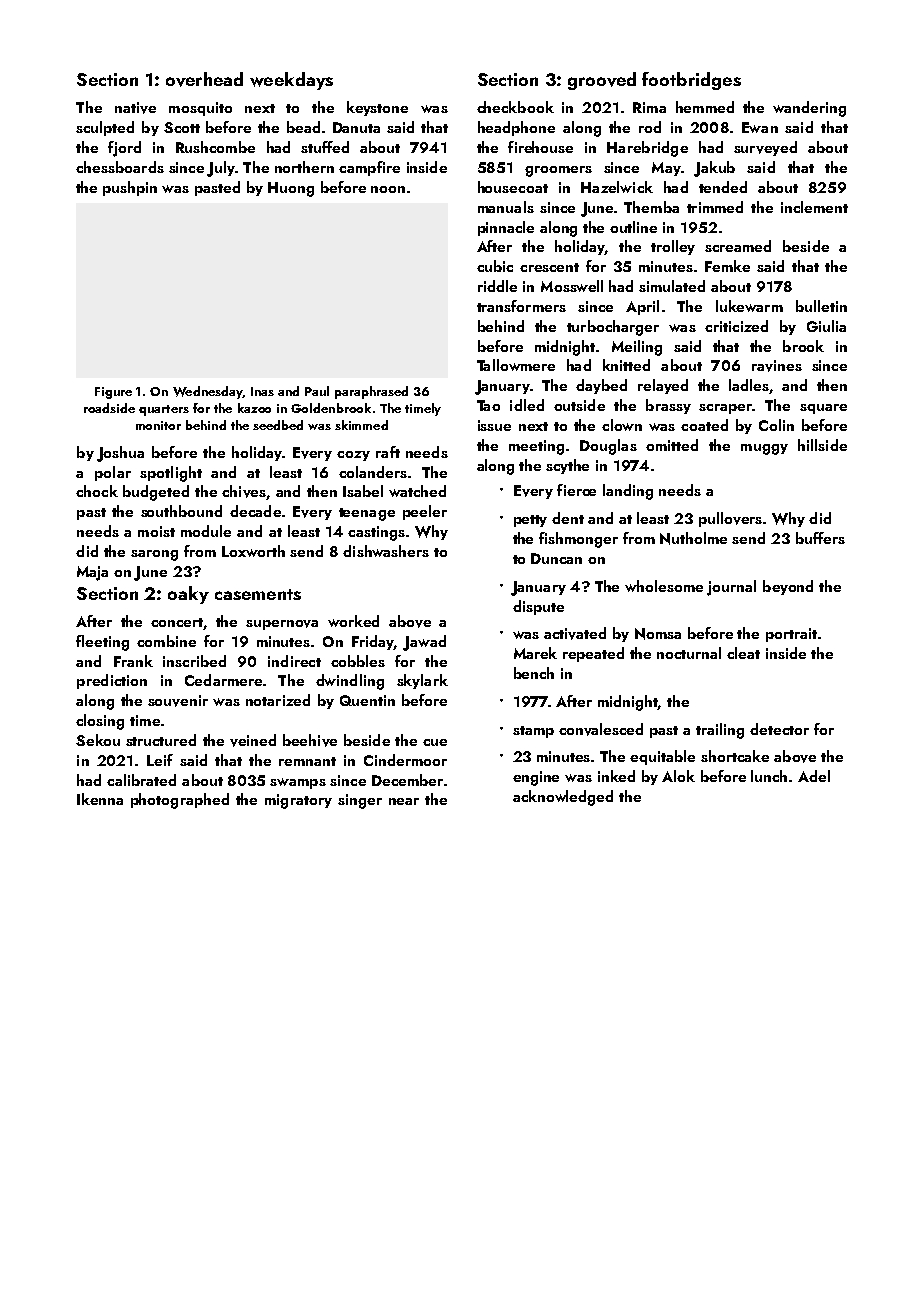  Describe the element at coordinates (360, 801) in the screenshot. I see `singer` at that location.
